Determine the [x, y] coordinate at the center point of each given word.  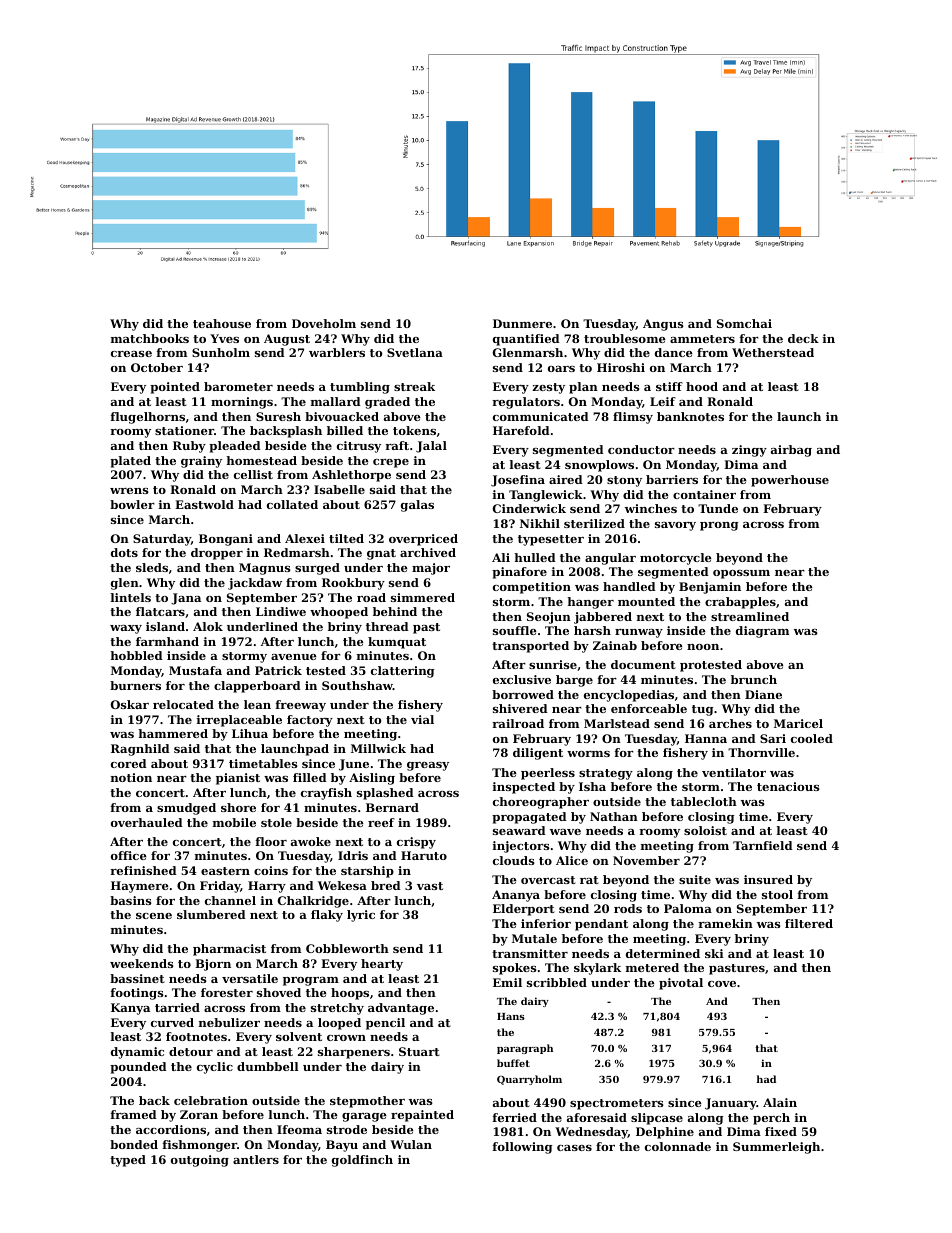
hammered [173, 733]
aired [566, 479]
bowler [132, 504]
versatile [250, 978]
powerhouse [790, 481]
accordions [171, 1129]
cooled [812, 738]
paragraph [525, 1049]
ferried [514, 1117]
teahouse [222, 323]
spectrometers [617, 1104]
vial [422, 719]
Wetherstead [773, 352]
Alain [780, 1102]
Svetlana [415, 352]
